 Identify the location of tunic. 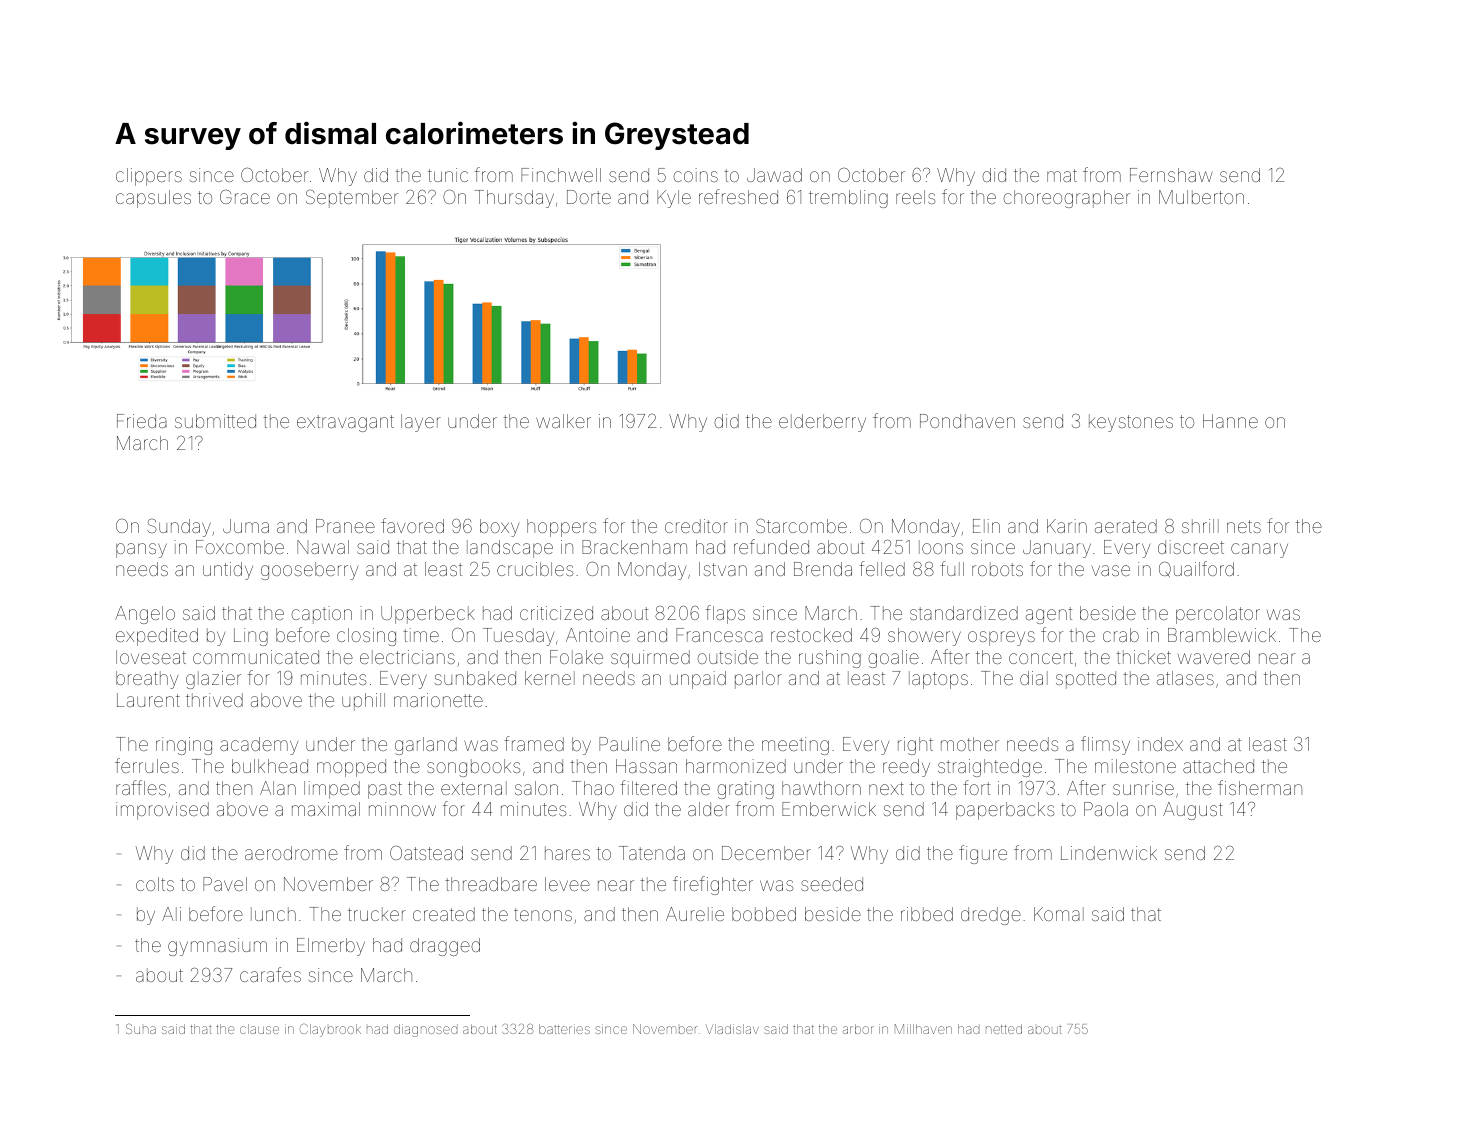
(448, 175).
